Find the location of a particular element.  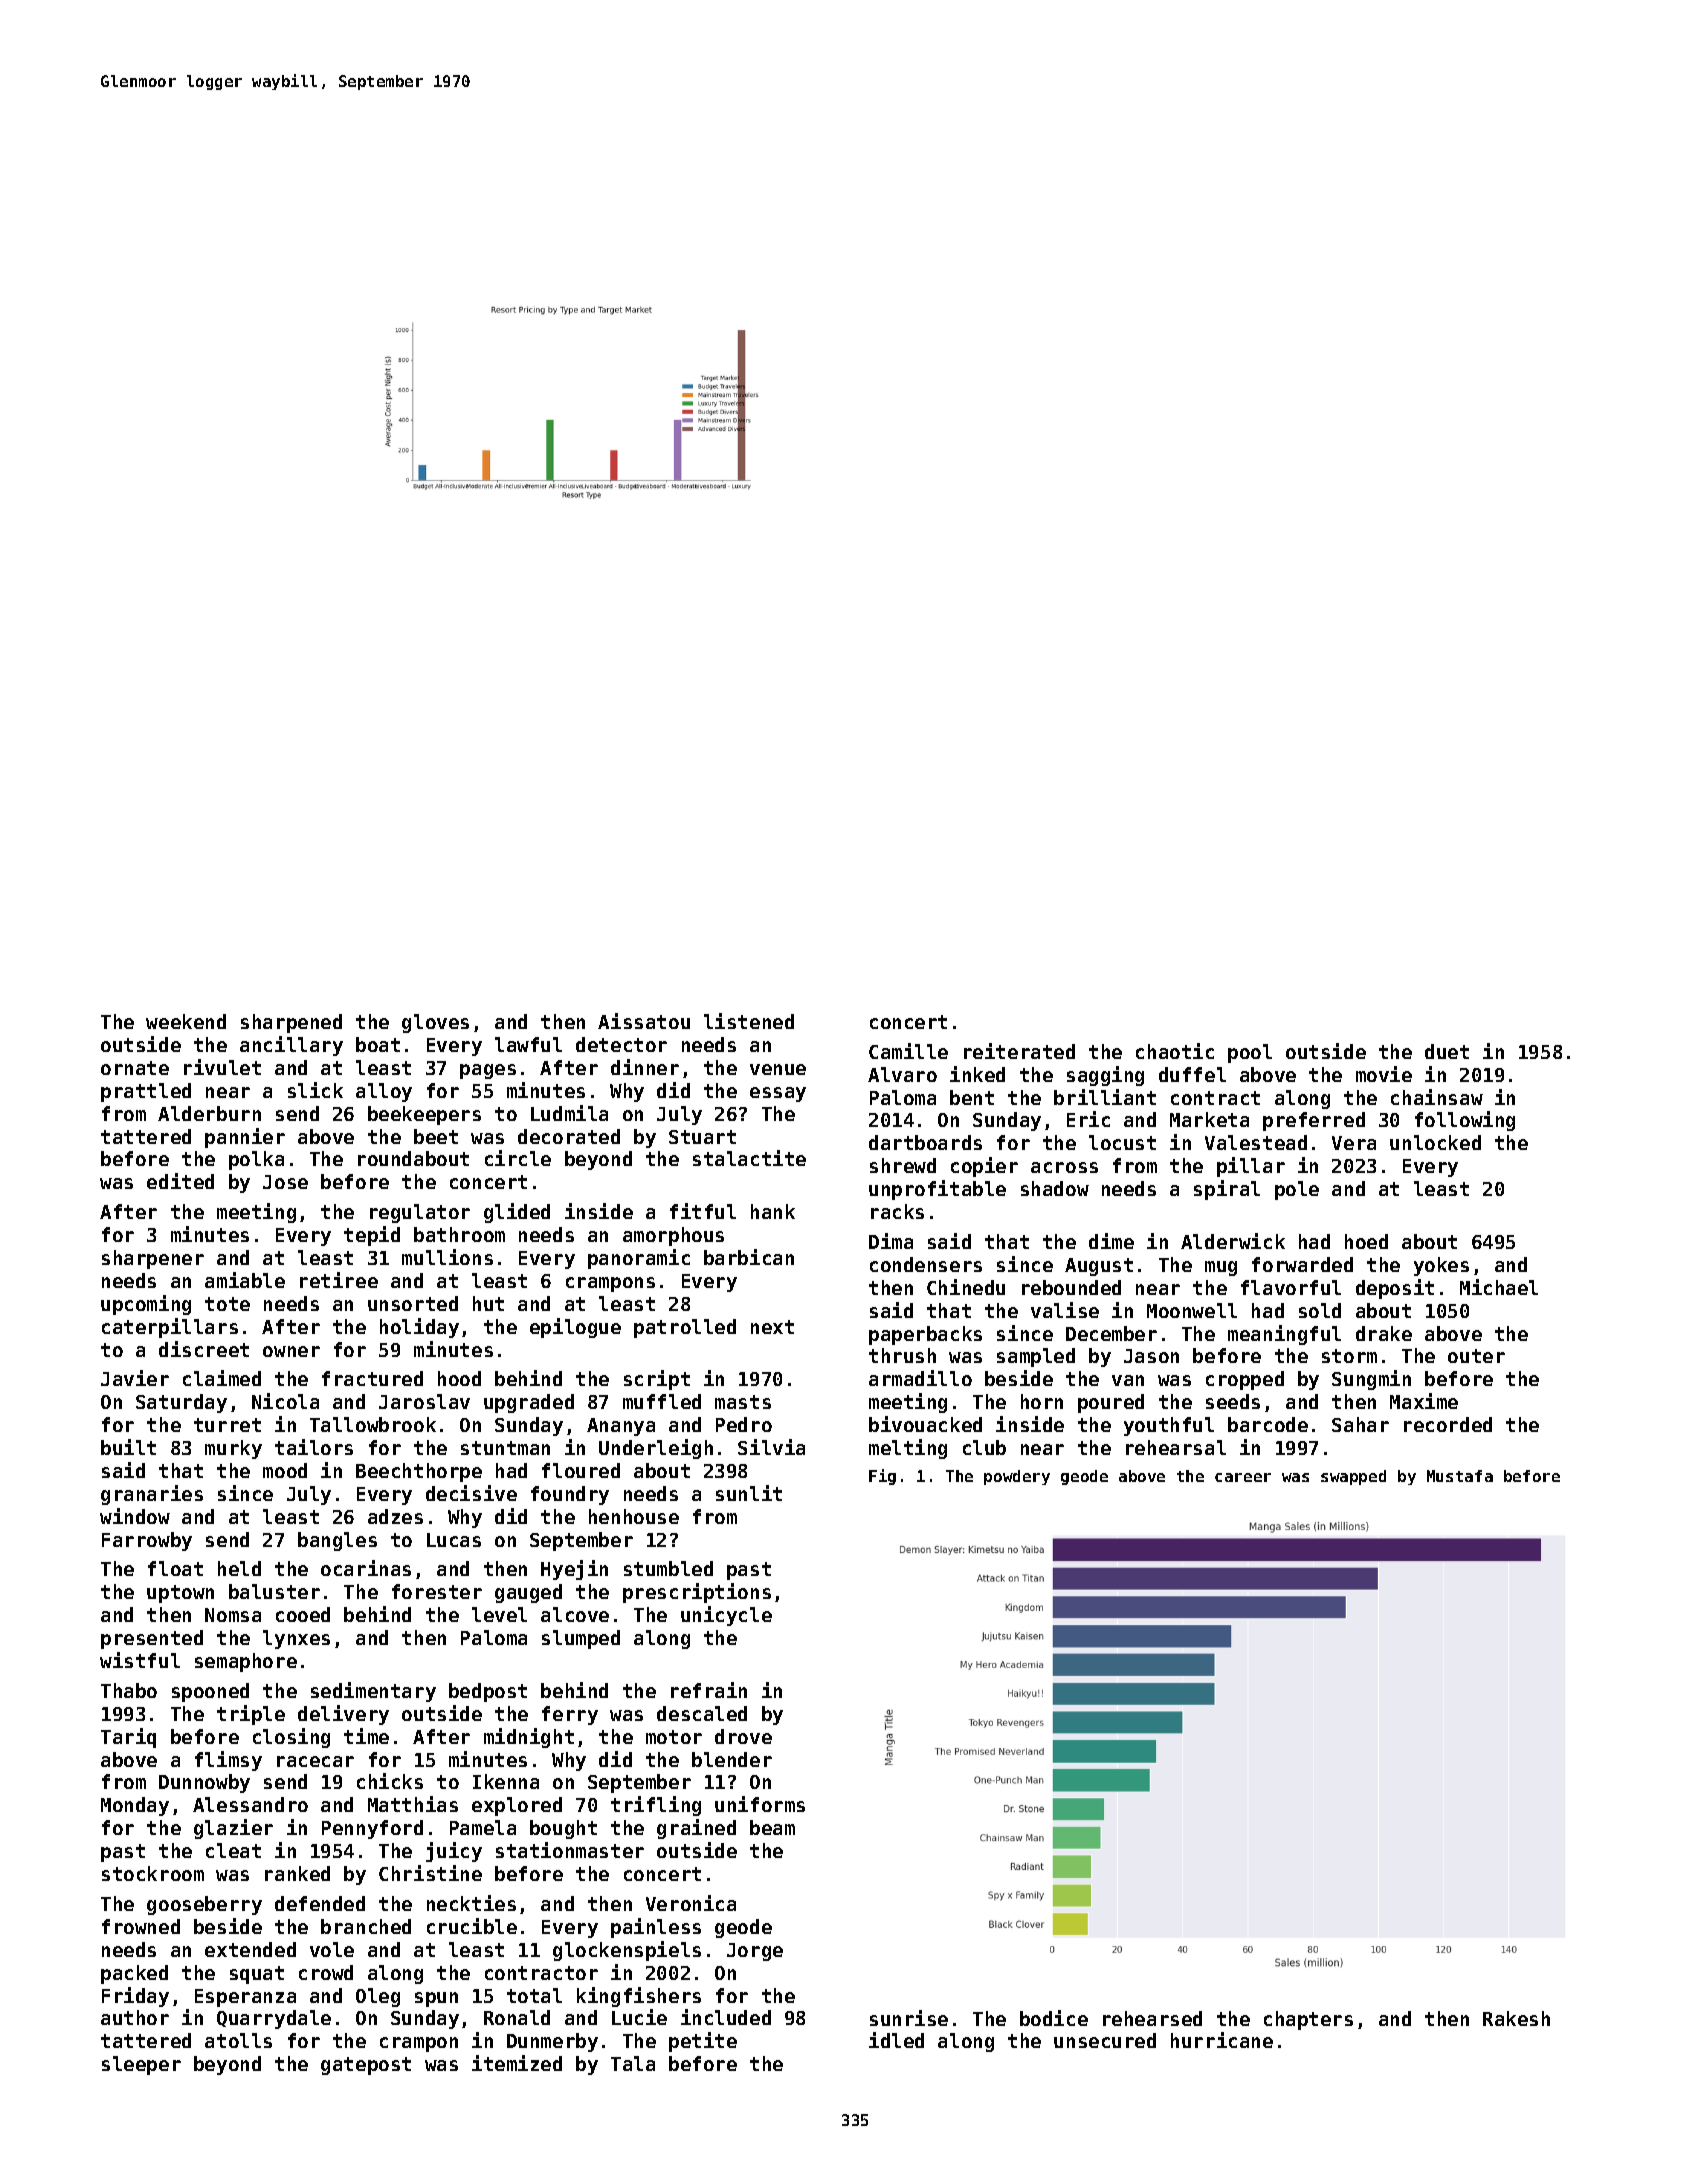

listened is located at coordinates (749, 1021).
